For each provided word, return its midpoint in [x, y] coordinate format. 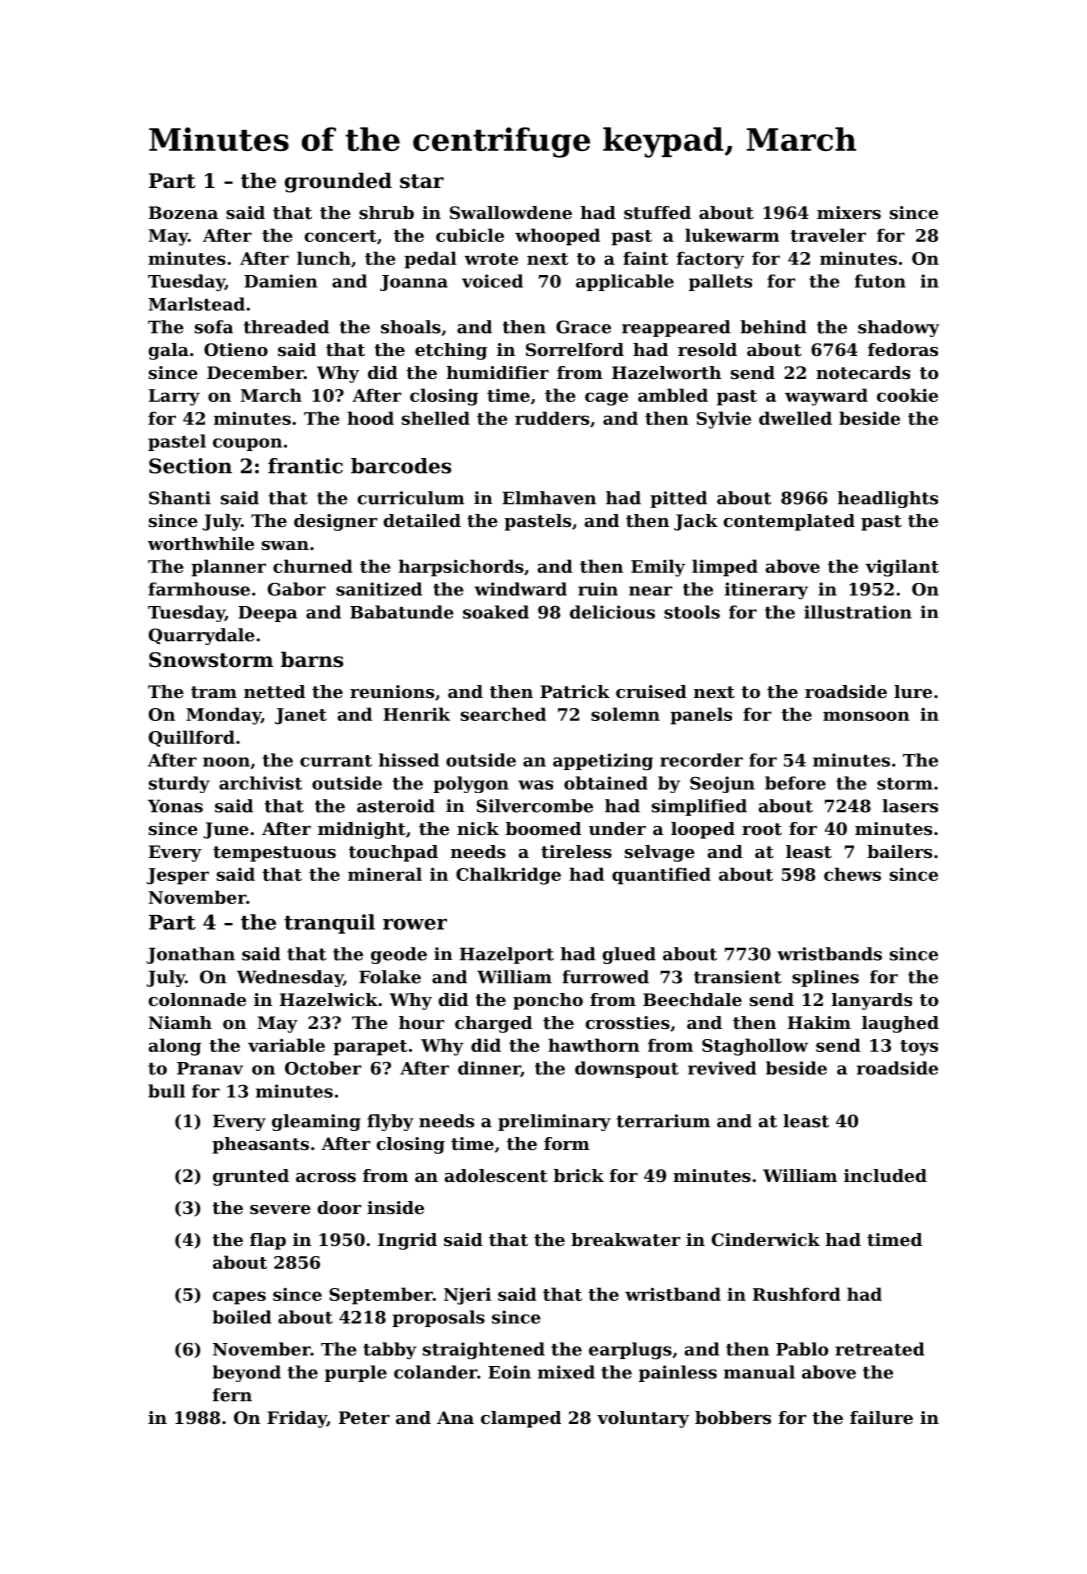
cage [606, 399]
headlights [888, 499]
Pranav [210, 1068]
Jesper [177, 876]
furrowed [605, 977]
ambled [673, 395]
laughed [900, 1024]
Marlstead [196, 304]
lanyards [872, 1001]
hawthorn [594, 1045]
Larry [174, 397]
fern [232, 1395]
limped [725, 568]
